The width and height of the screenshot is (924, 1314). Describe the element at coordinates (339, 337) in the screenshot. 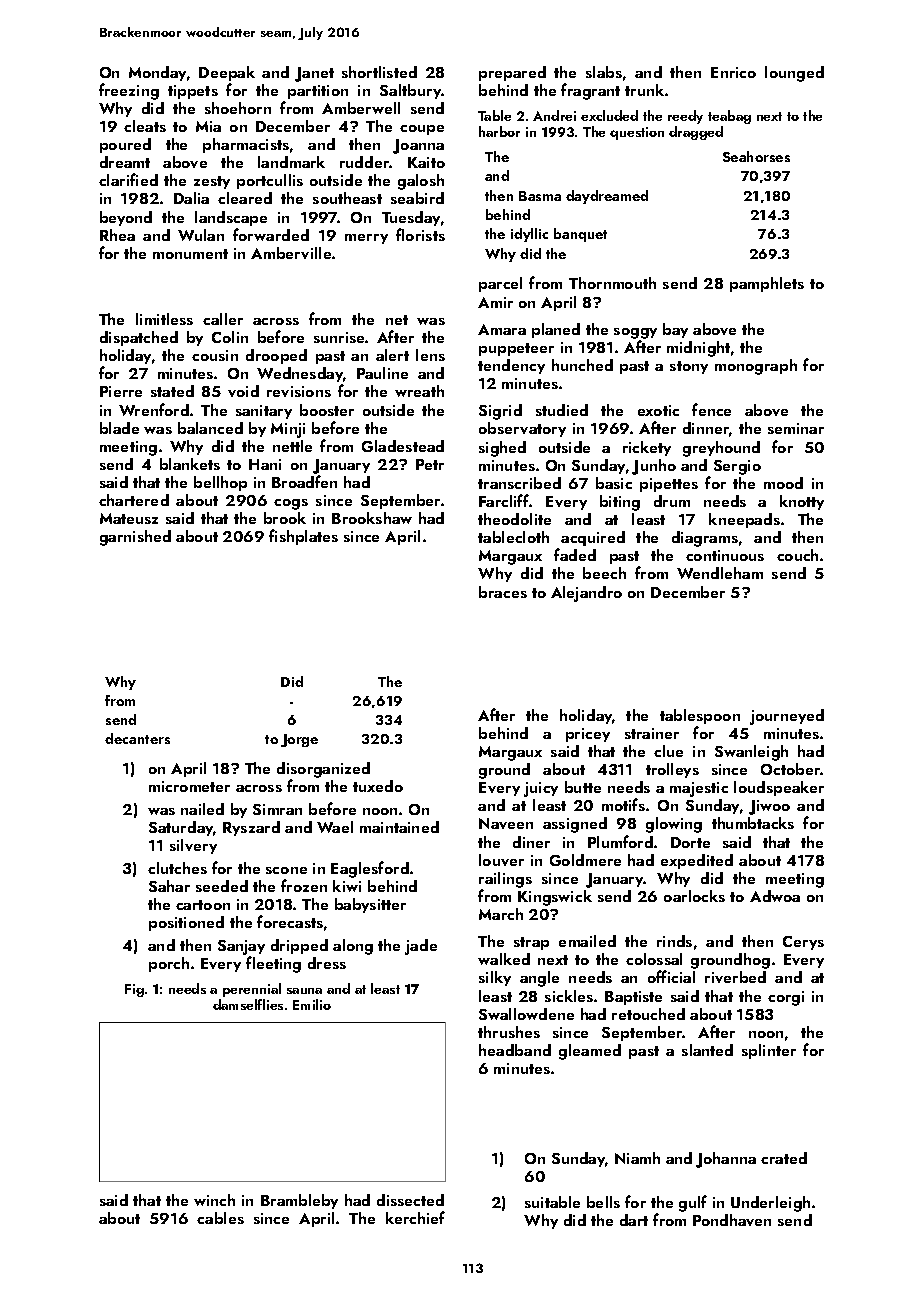

I see `sunrise` at that location.
